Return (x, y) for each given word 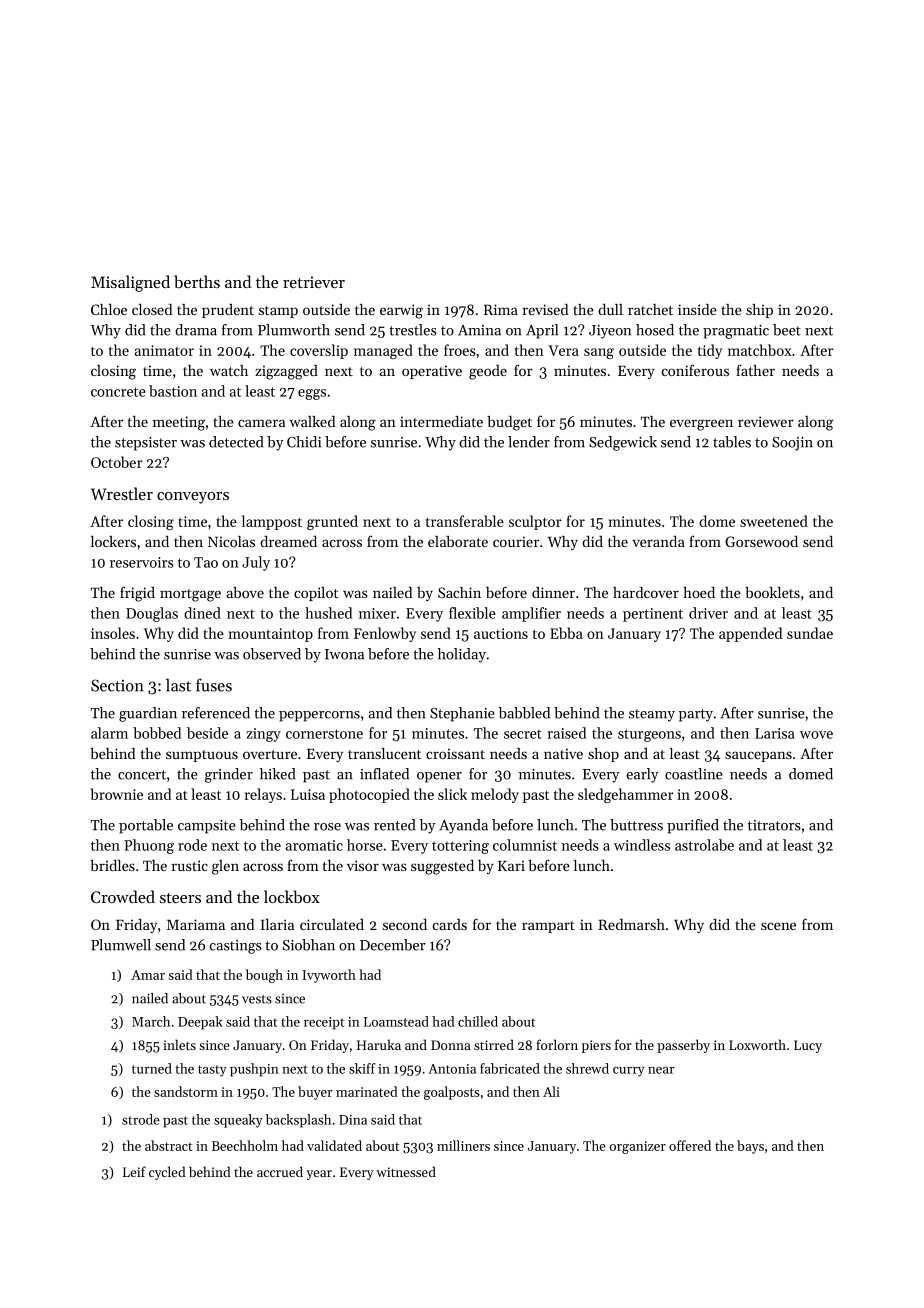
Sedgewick (623, 443)
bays (750, 1147)
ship (759, 311)
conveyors (193, 498)
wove (816, 735)
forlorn (557, 1044)
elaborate (458, 541)
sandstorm (186, 1091)
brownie (116, 794)
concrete (118, 392)
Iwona (344, 654)
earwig (401, 311)
